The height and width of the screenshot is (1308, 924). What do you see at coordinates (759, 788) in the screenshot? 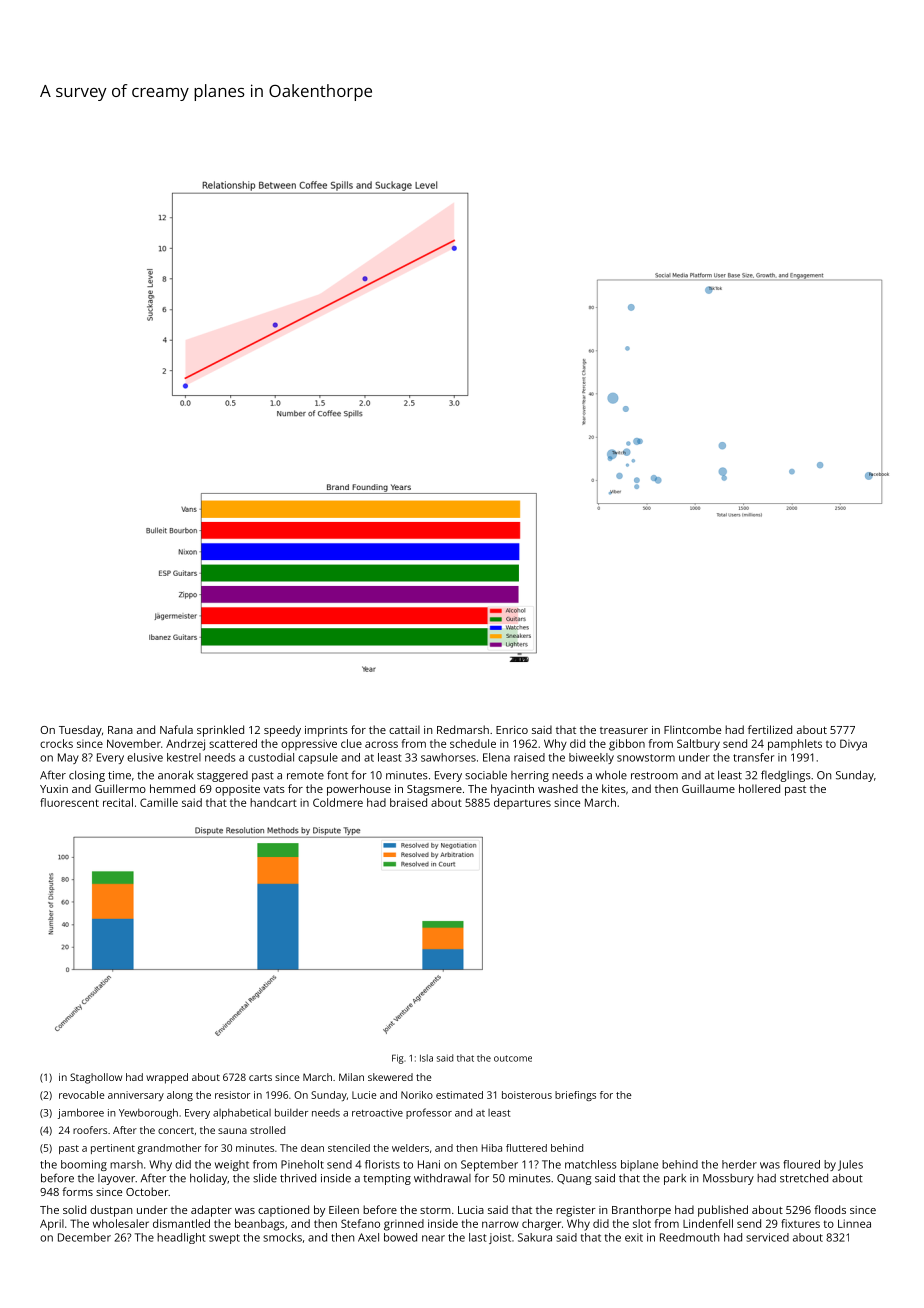
I see `hollered` at bounding box center [759, 788].
